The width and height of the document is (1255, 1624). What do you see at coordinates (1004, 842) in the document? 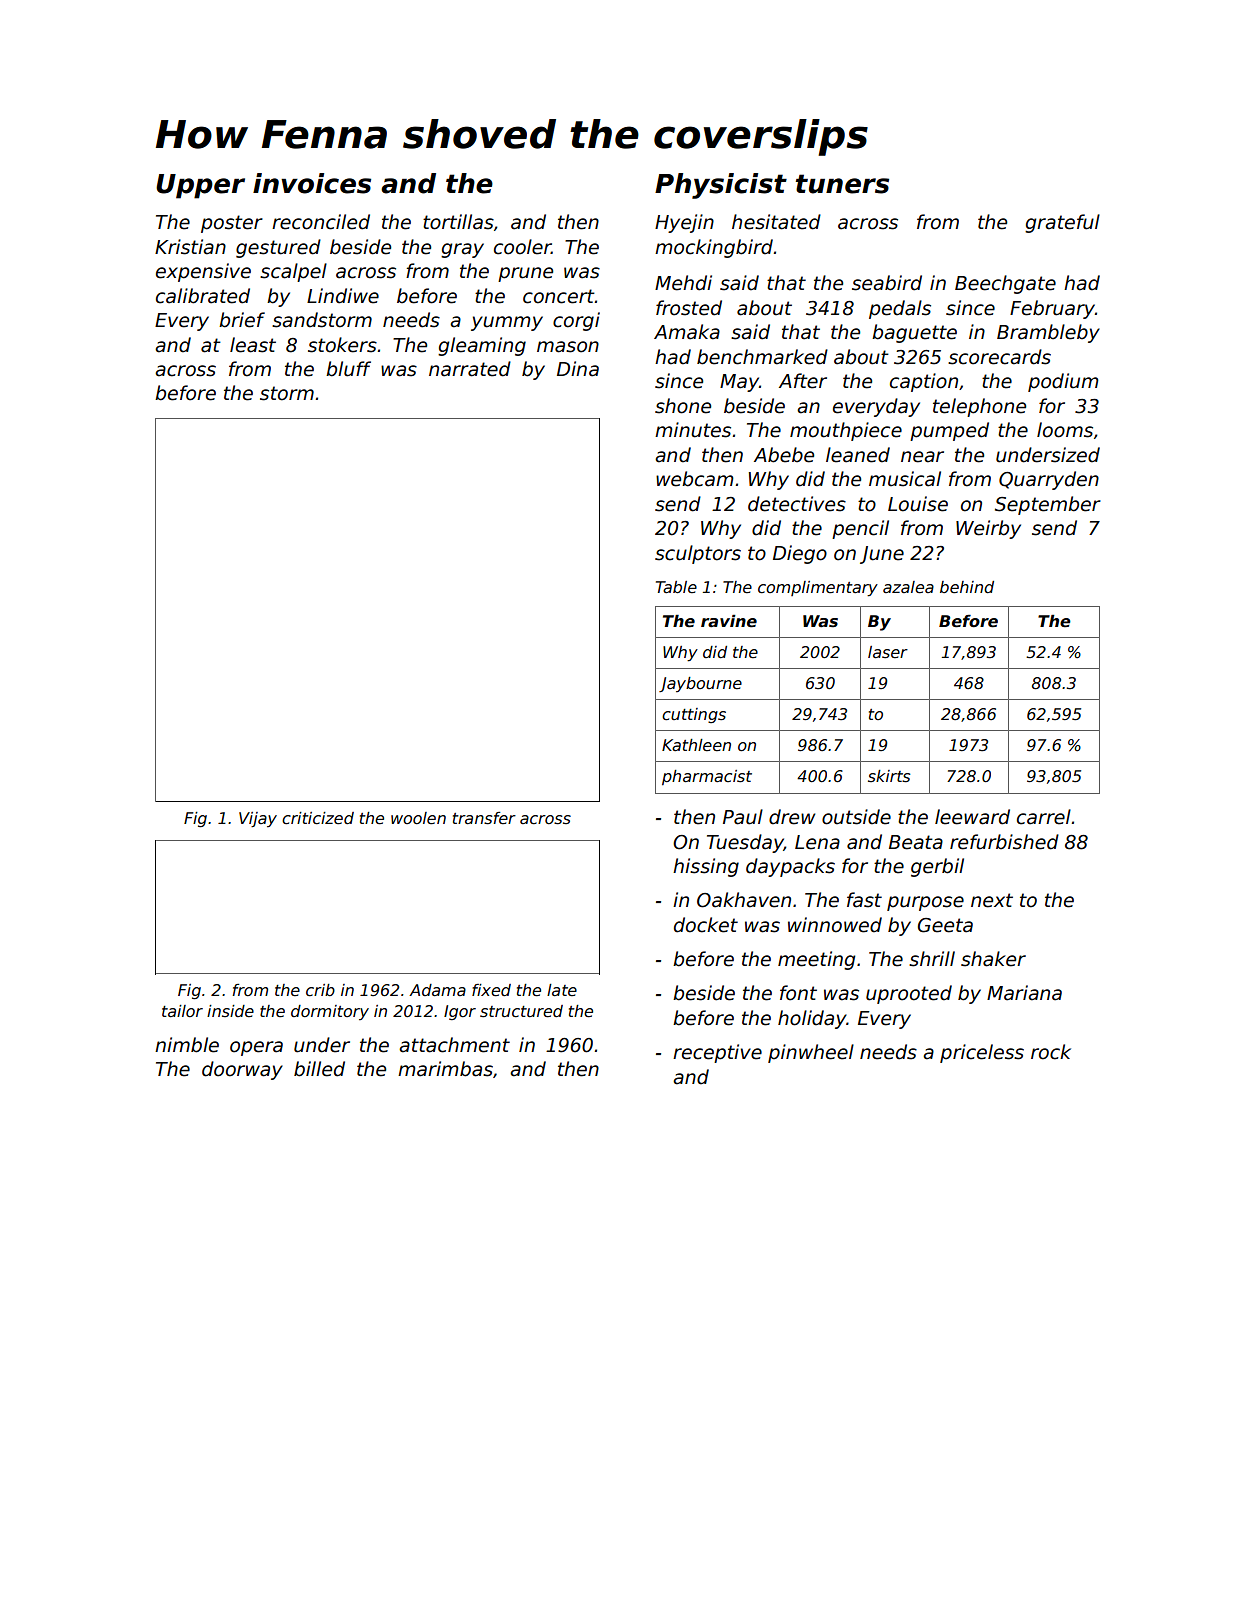
I see `refurbished` at bounding box center [1004, 842].
